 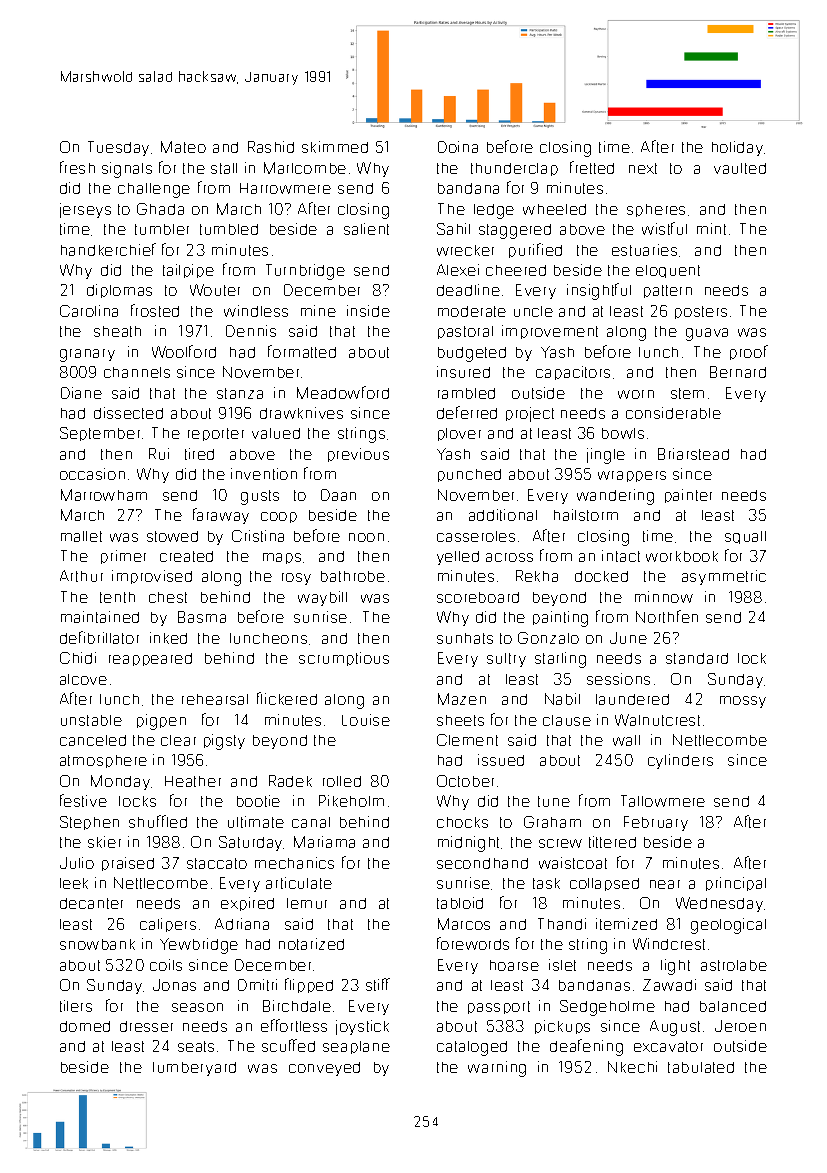 I want to click on standard, so click(x=697, y=658).
